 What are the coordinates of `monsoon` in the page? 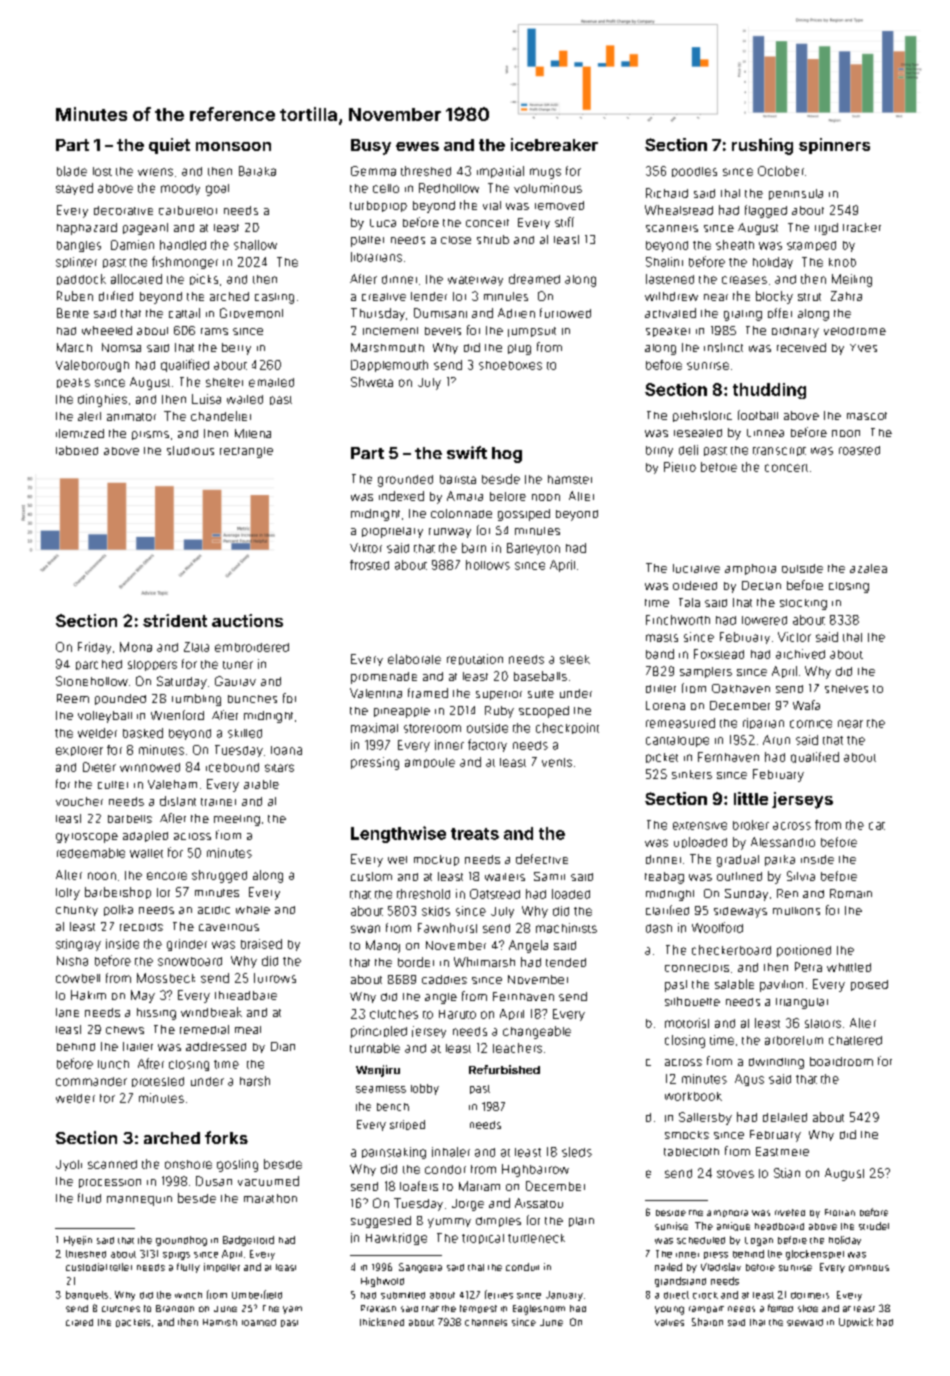 It's located at (233, 146).
